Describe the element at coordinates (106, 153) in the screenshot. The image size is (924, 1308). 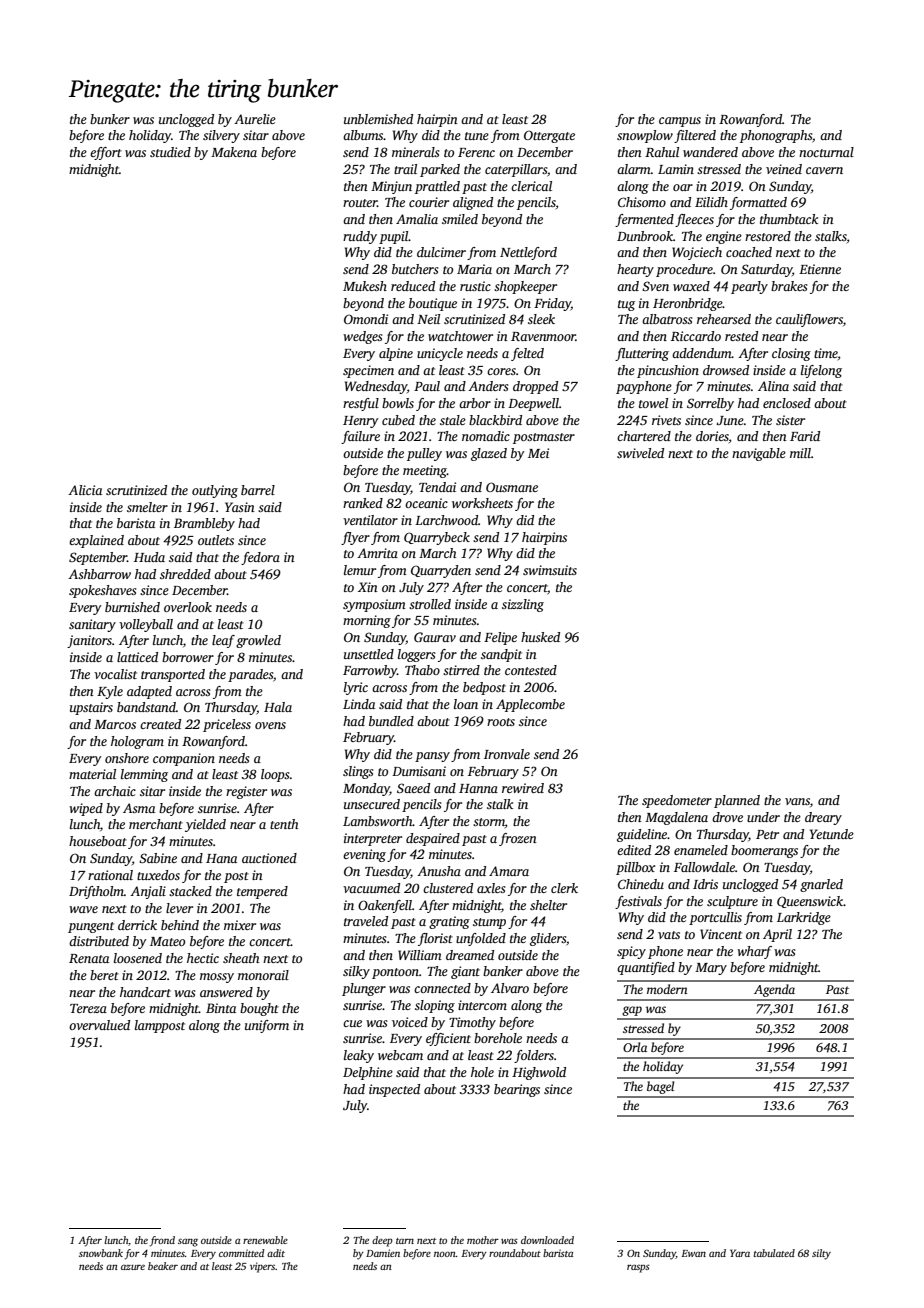
I see `effort` at that location.
